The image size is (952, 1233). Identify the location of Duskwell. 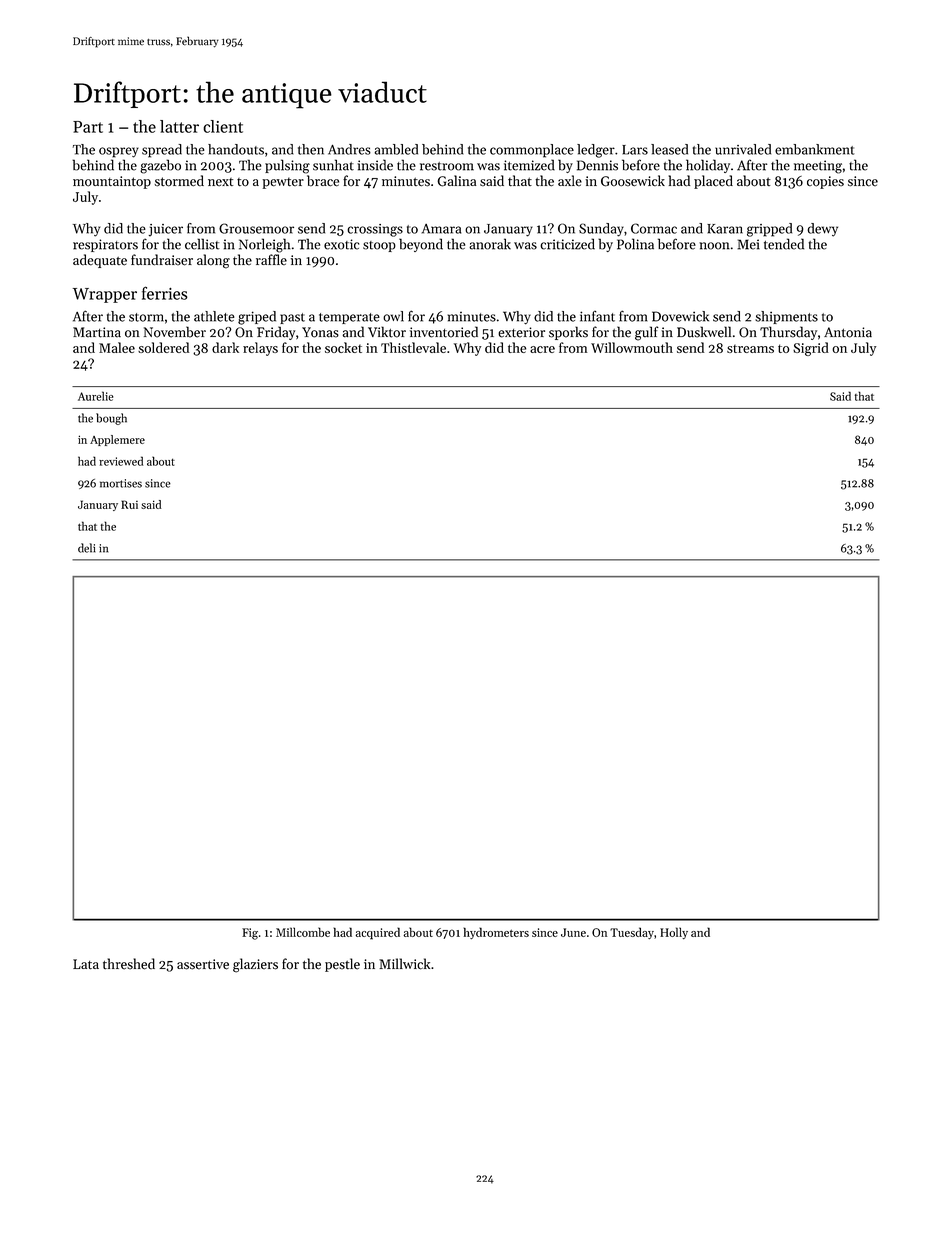
(704, 332).
